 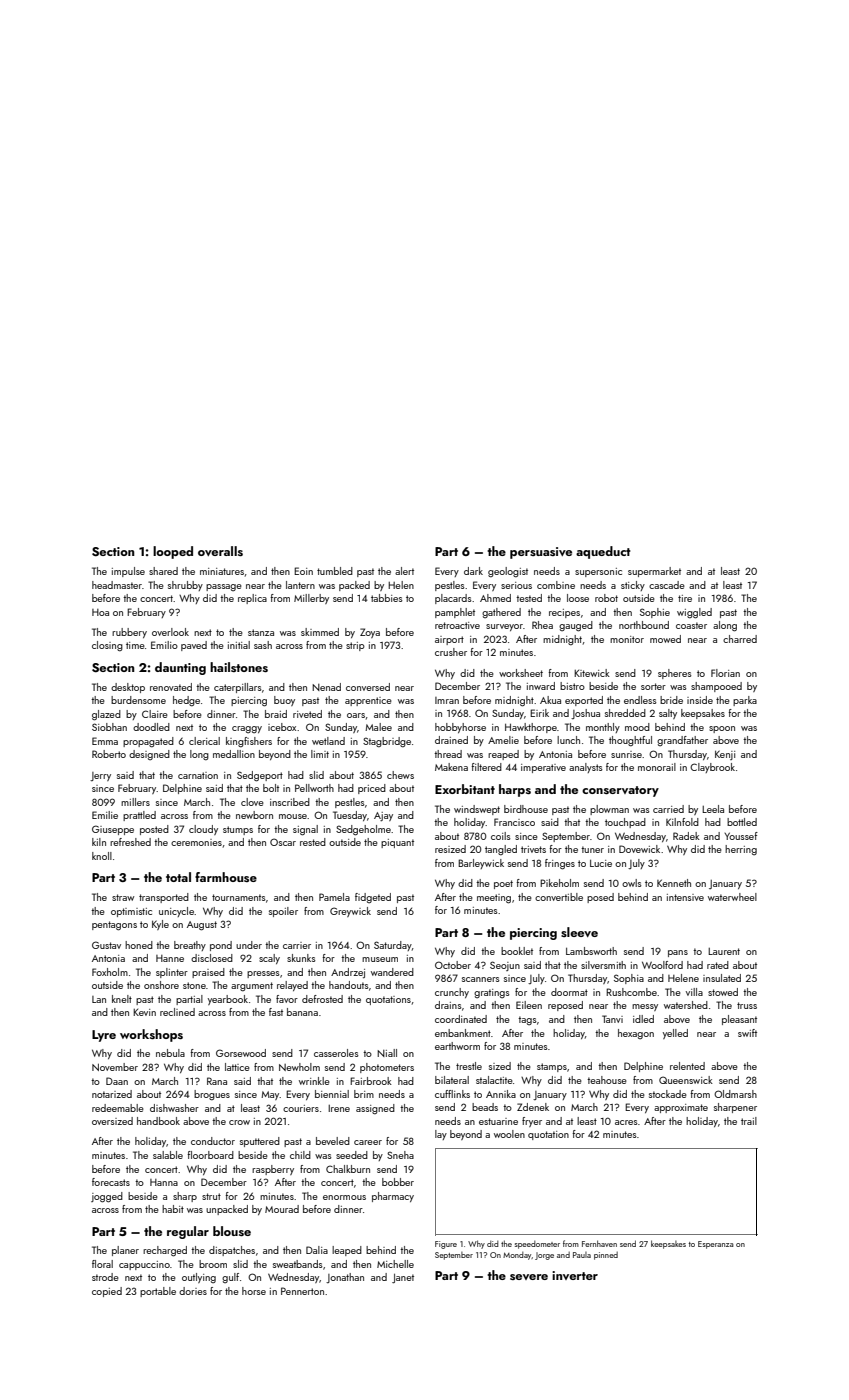 What do you see at coordinates (575, 1275) in the screenshot?
I see `inverter` at bounding box center [575, 1275].
